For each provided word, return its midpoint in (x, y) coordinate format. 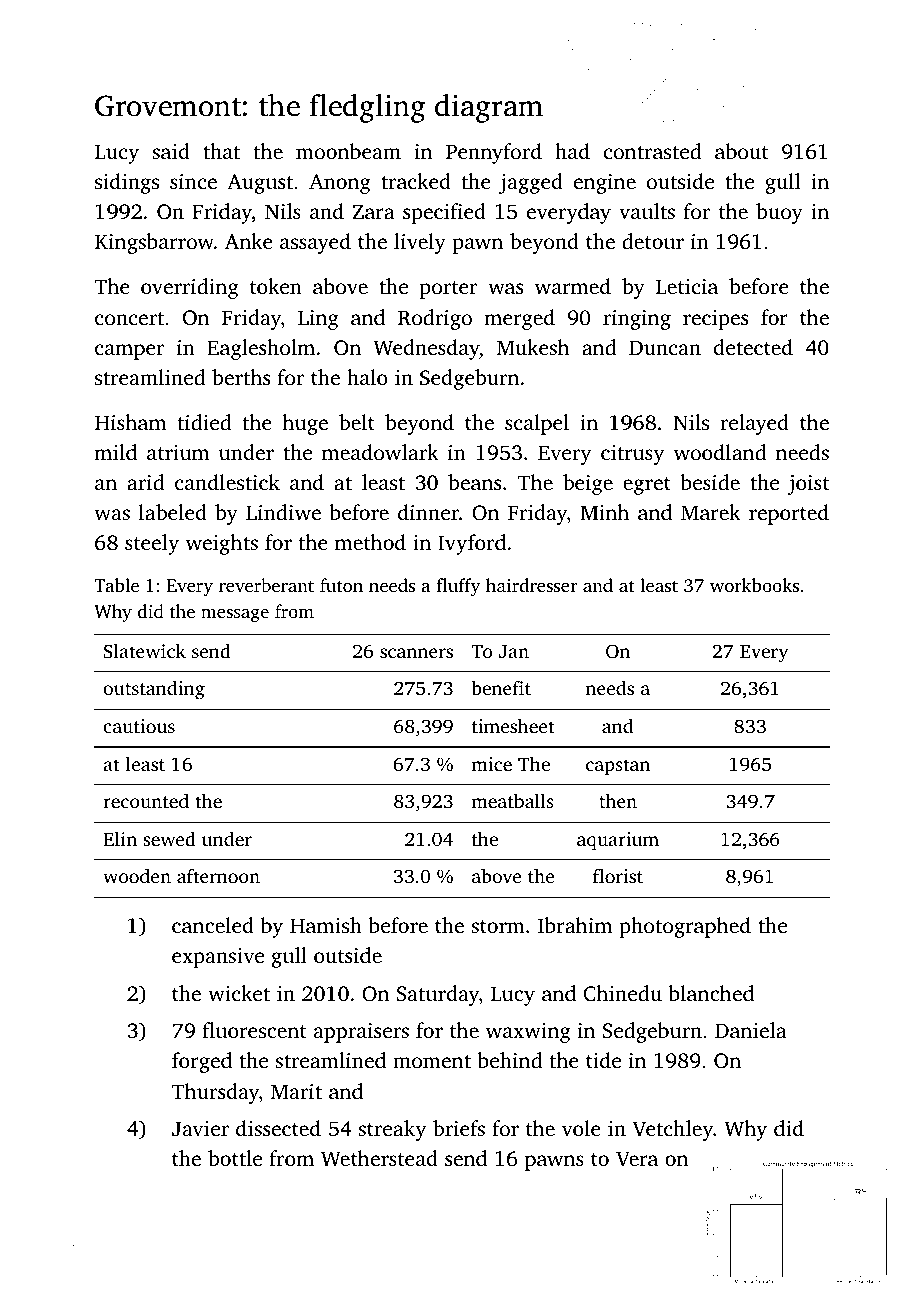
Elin (120, 838)
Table (116, 585)
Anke (249, 241)
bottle (235, 1158)
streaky (392, 1130)
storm (498, 926)
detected (753, 347)
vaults (647, 211)
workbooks (754, 585)
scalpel (537, 424)
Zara (374, 211)
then (618, 800)
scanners (416, 653)
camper (129, 352)
